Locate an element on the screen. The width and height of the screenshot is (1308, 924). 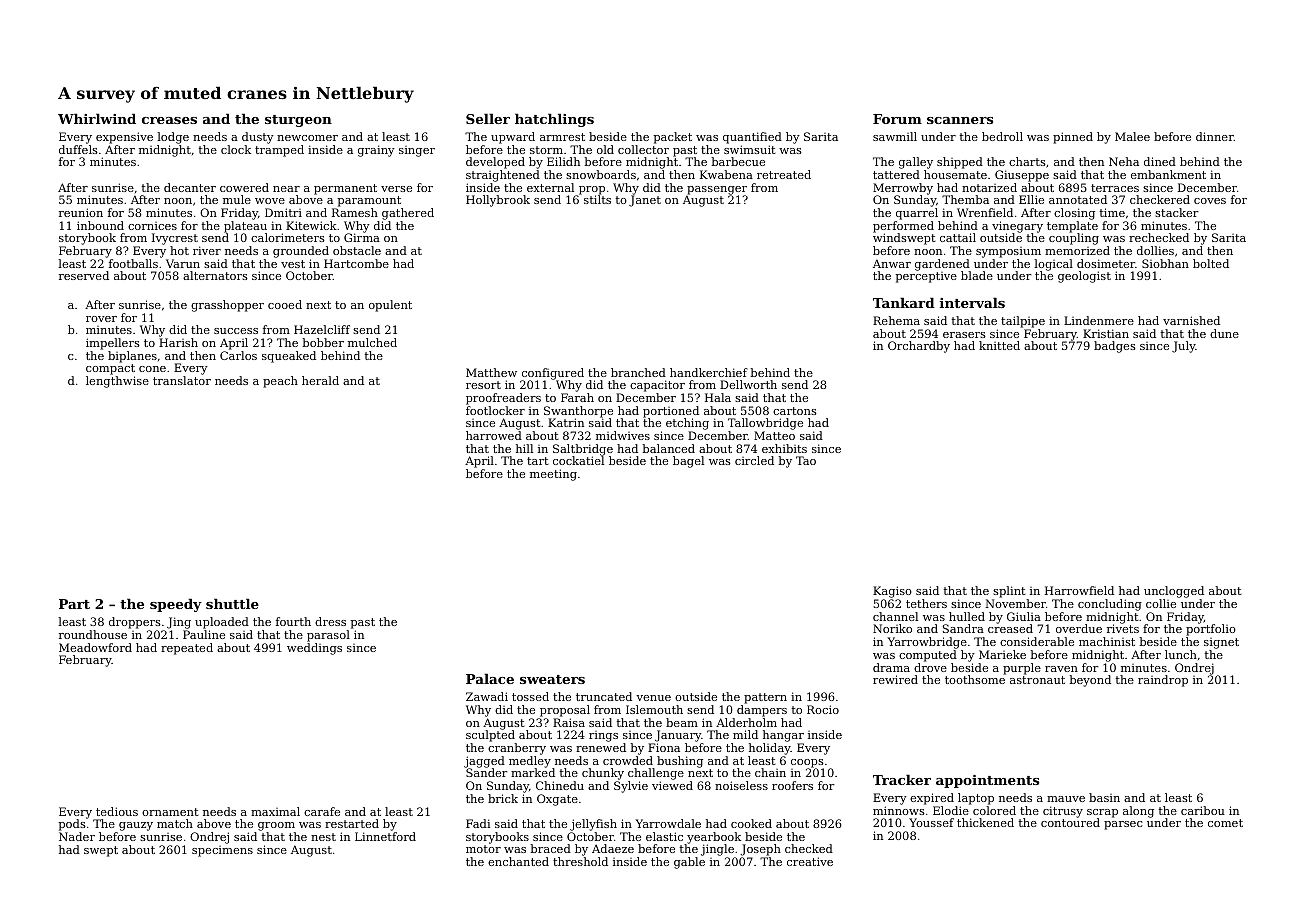
tedious is located at coordinates (117, 811).
